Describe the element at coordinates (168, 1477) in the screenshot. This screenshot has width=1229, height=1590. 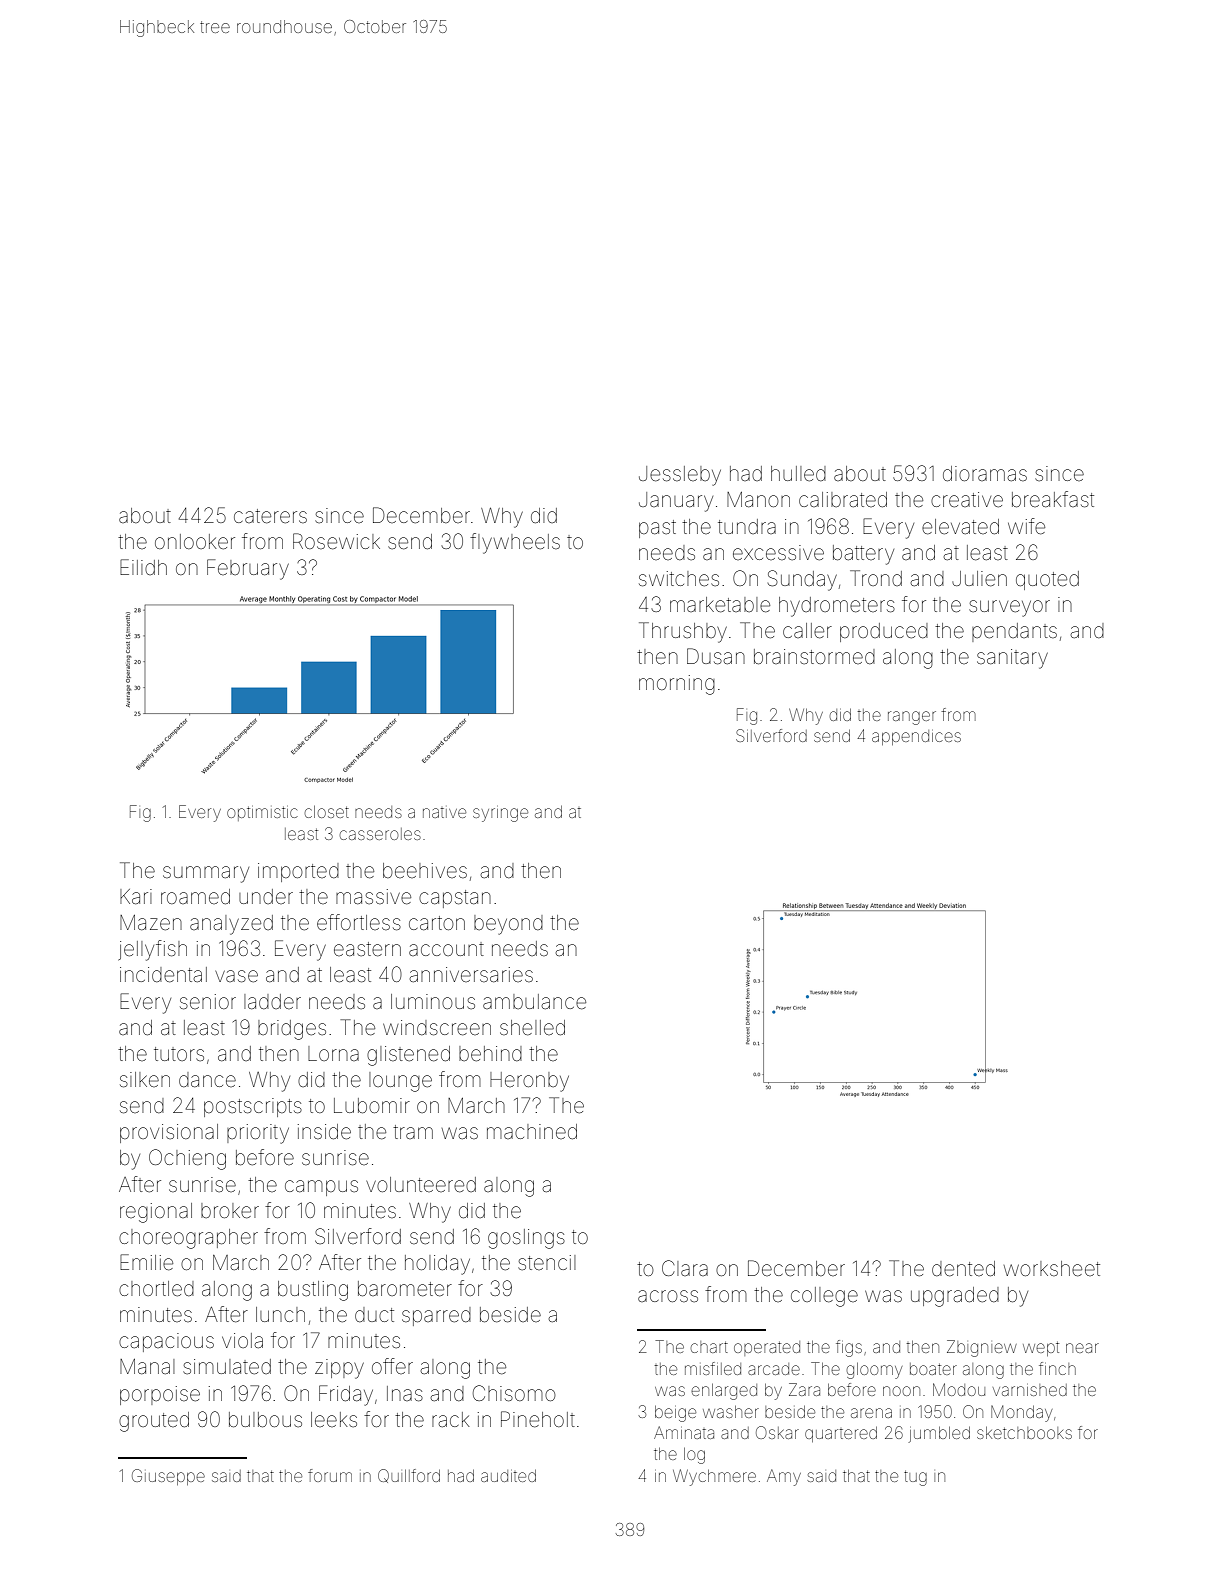
I see `Giuseppe` at that location.
